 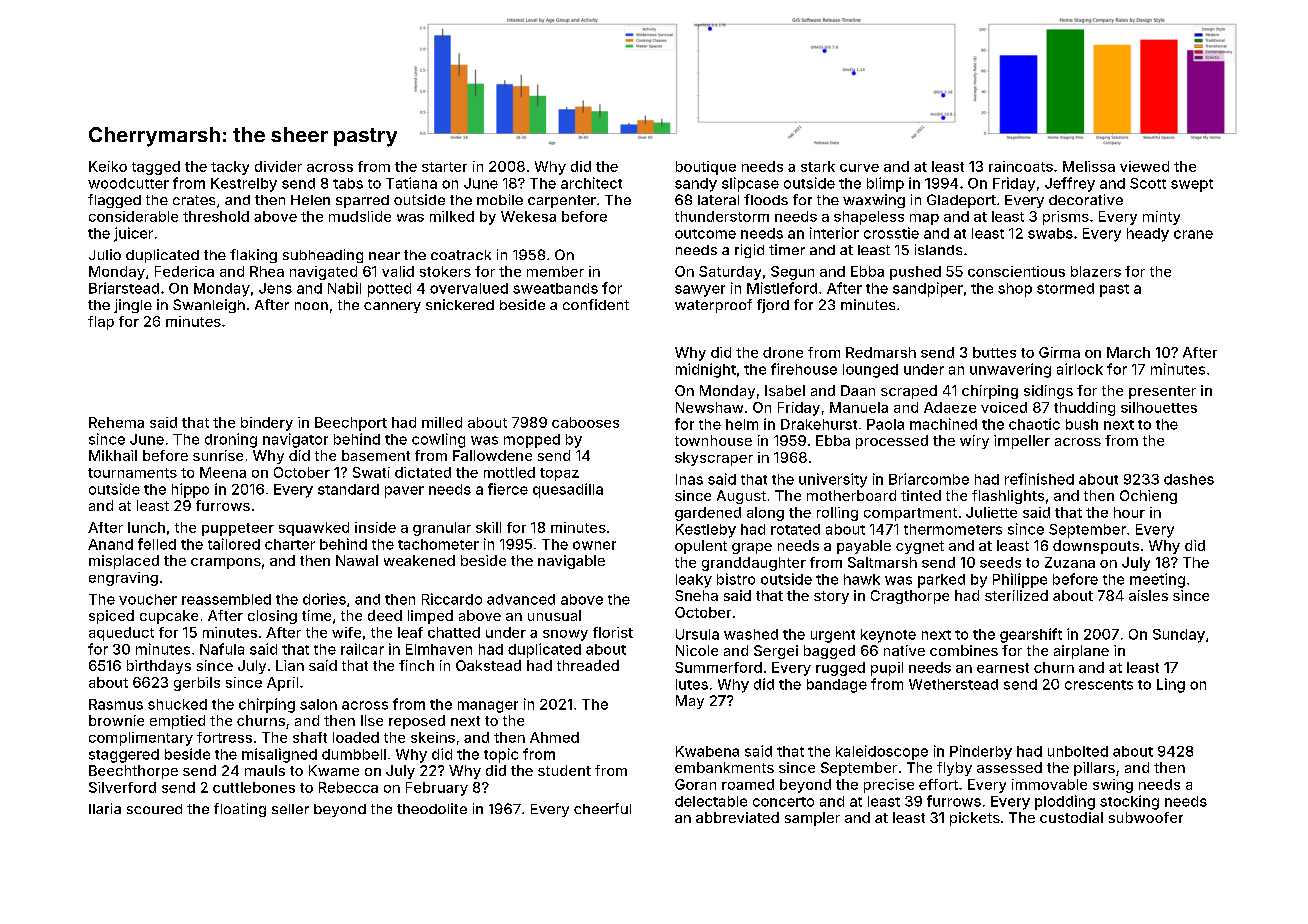 What do you see at coordinates (240, 810) in the document?
I see `floating` at bounding box center [240, 810].
